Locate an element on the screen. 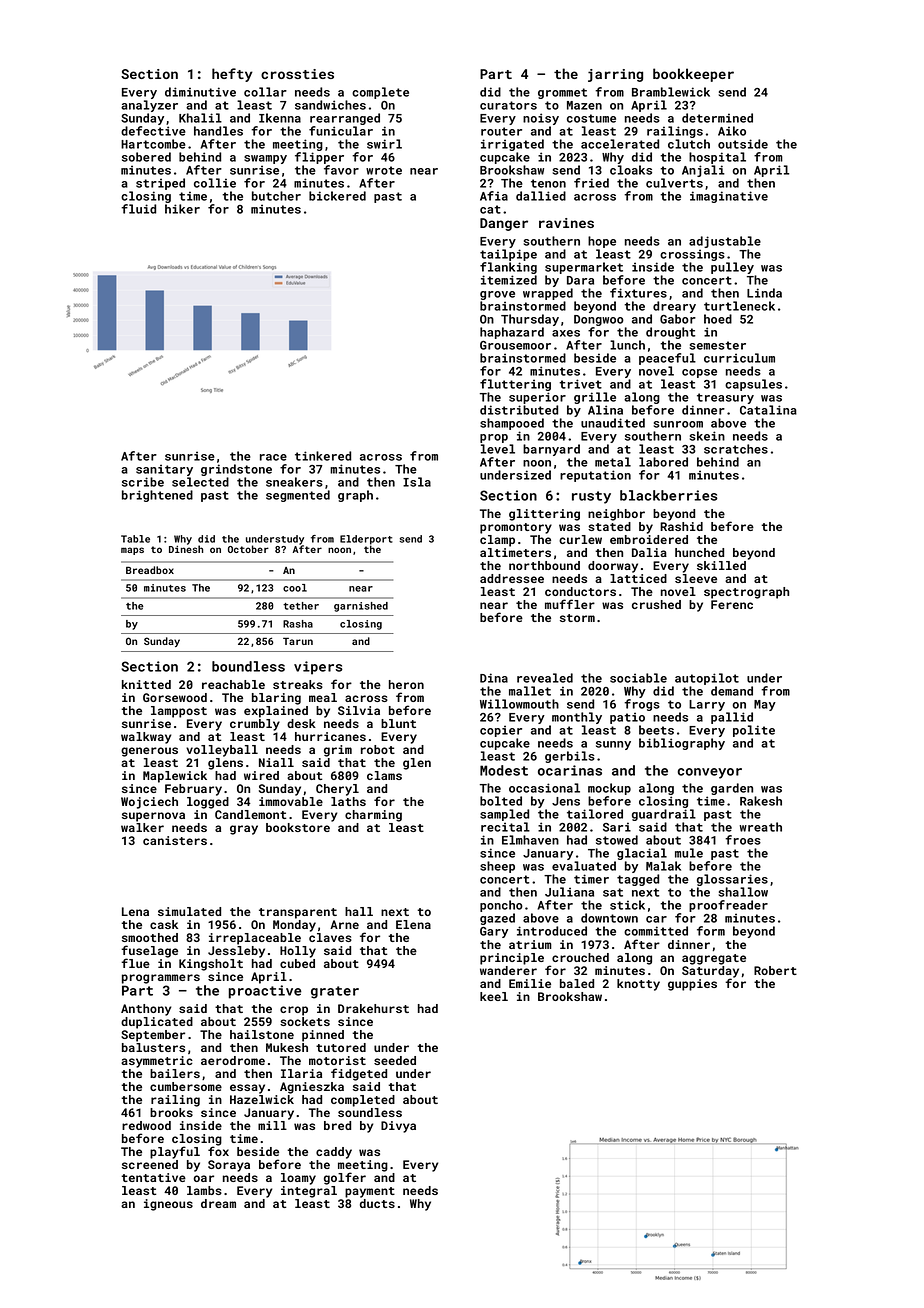 This screenshot has height=1308, width=924. grommet is located at coordinates (562, 93).
